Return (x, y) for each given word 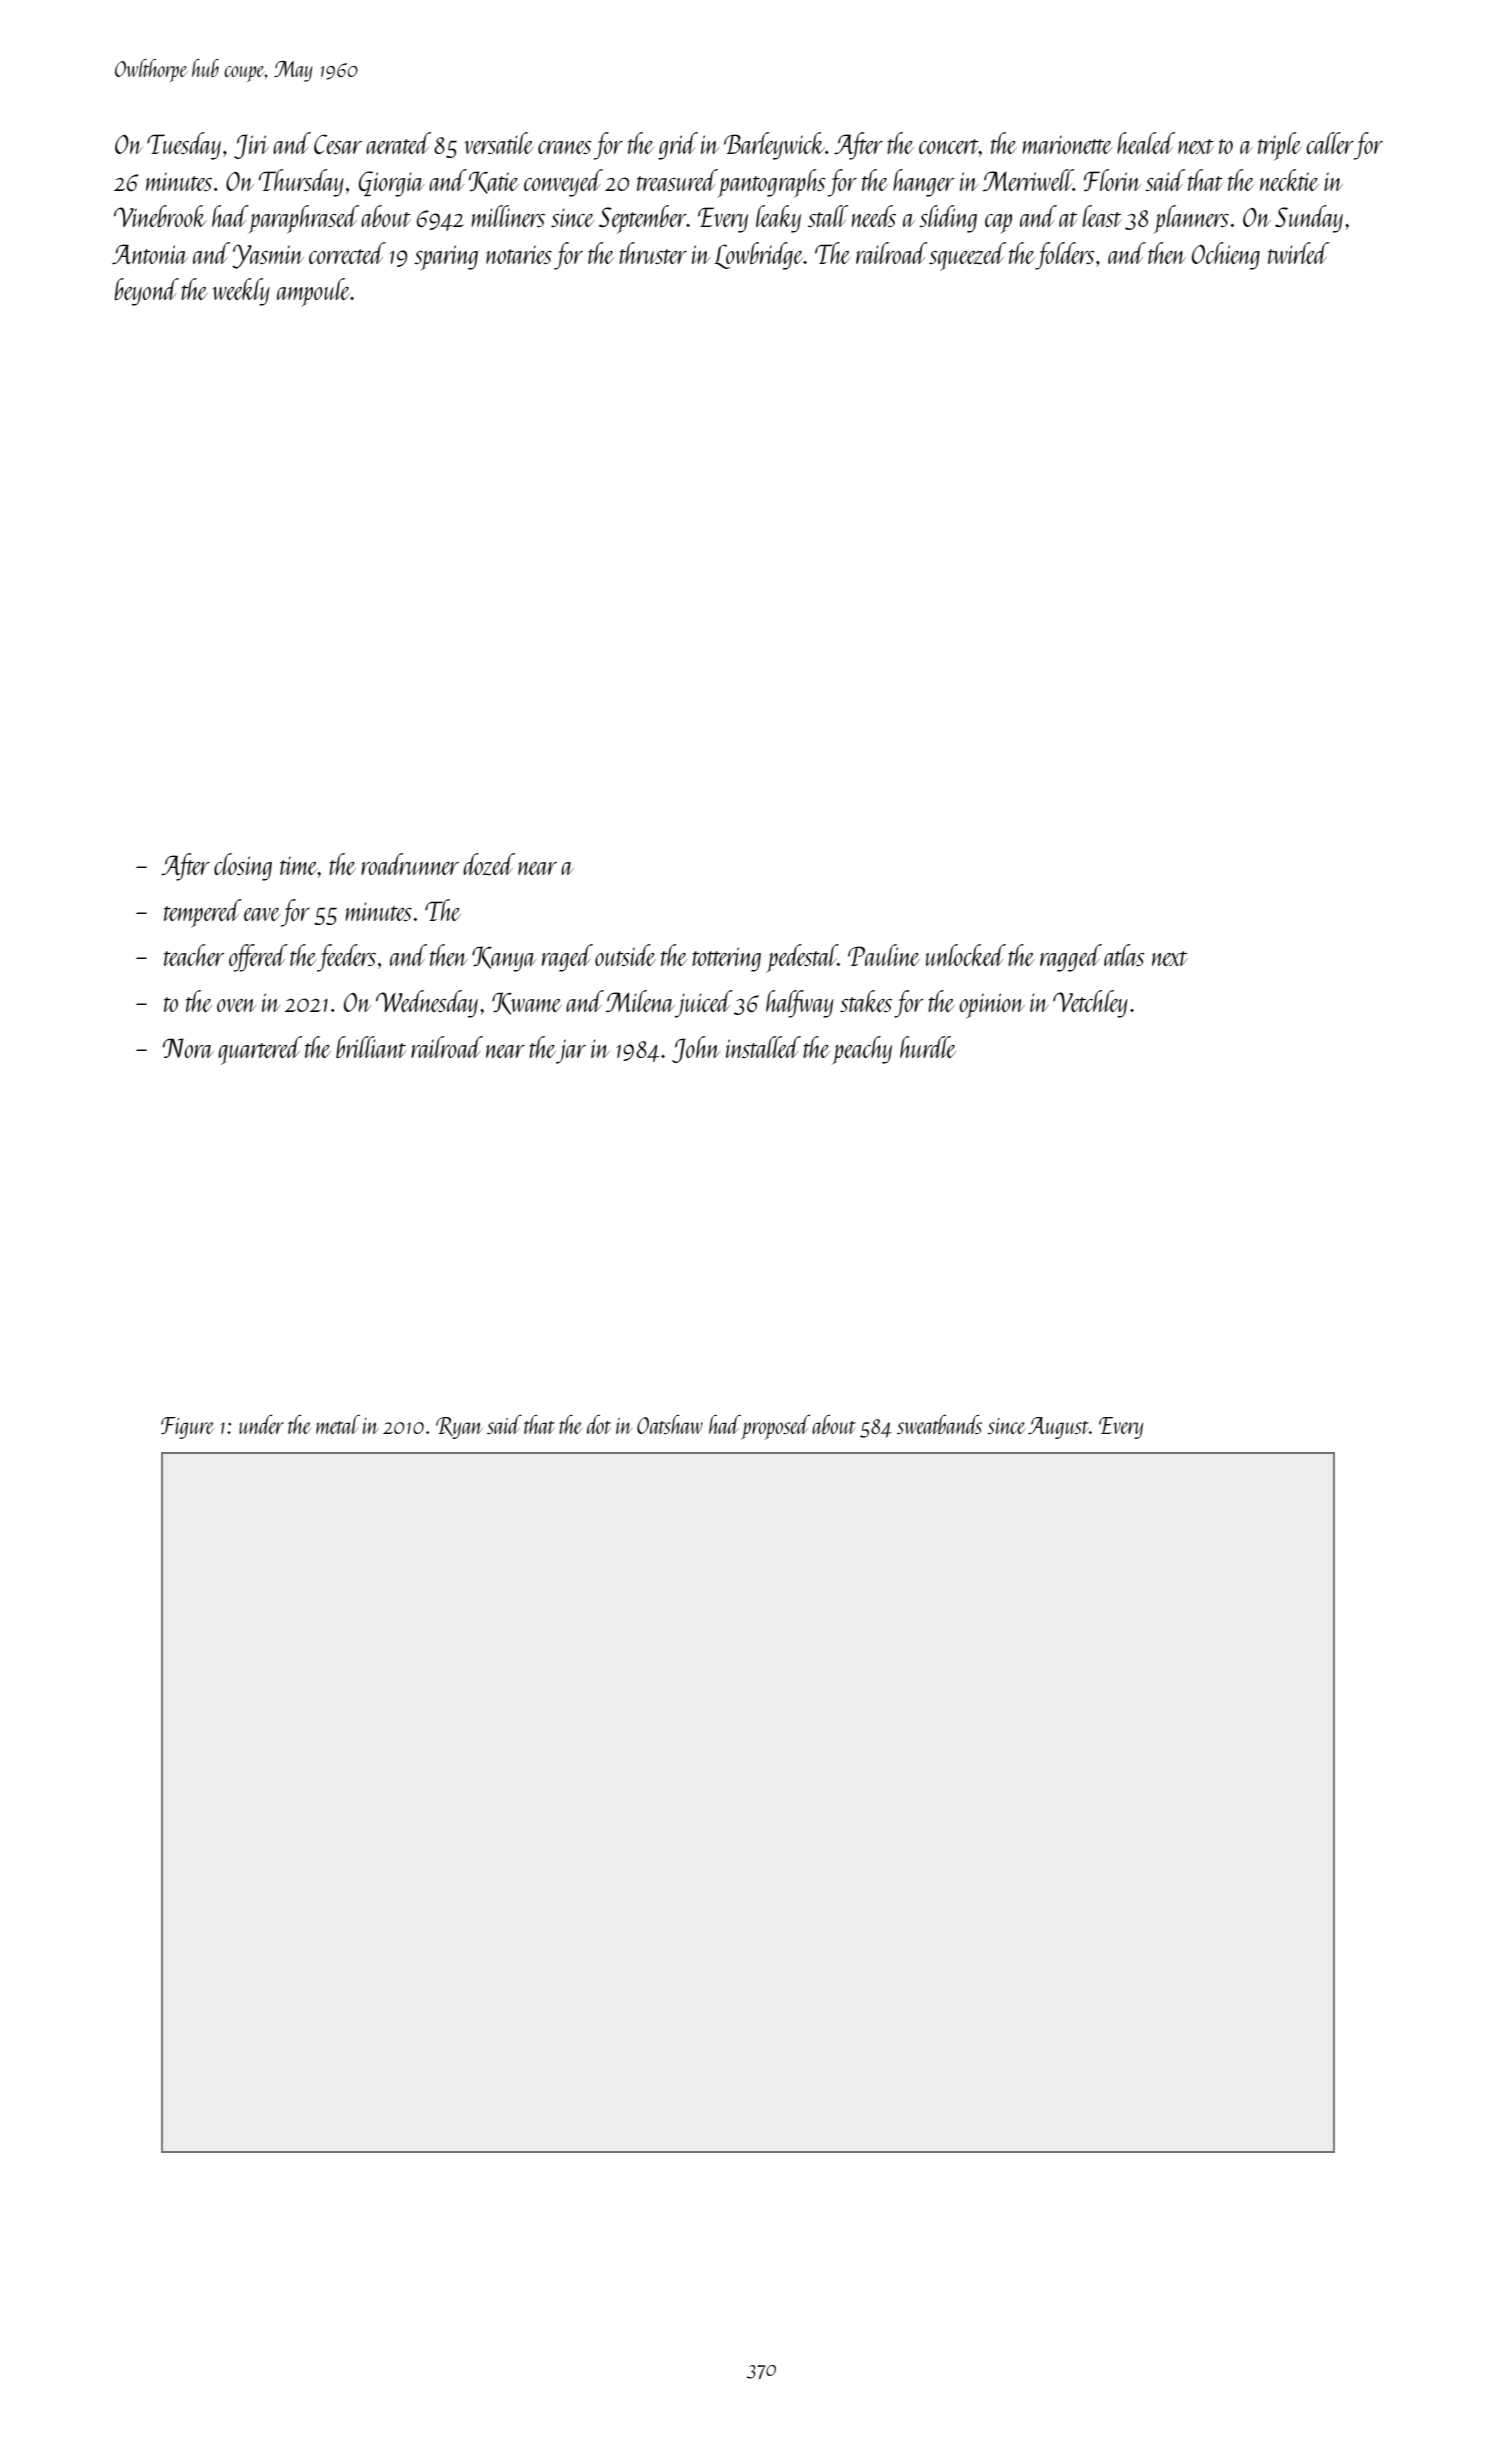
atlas (1124, 955)
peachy (862, 1050)
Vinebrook (160, 216)
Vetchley (1090, 1004)
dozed (489, 864)
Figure (187, 1428)
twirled (1298, 253)
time (299, 865)
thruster (653, 253)
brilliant (371, 1047)
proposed (775, 1427)
